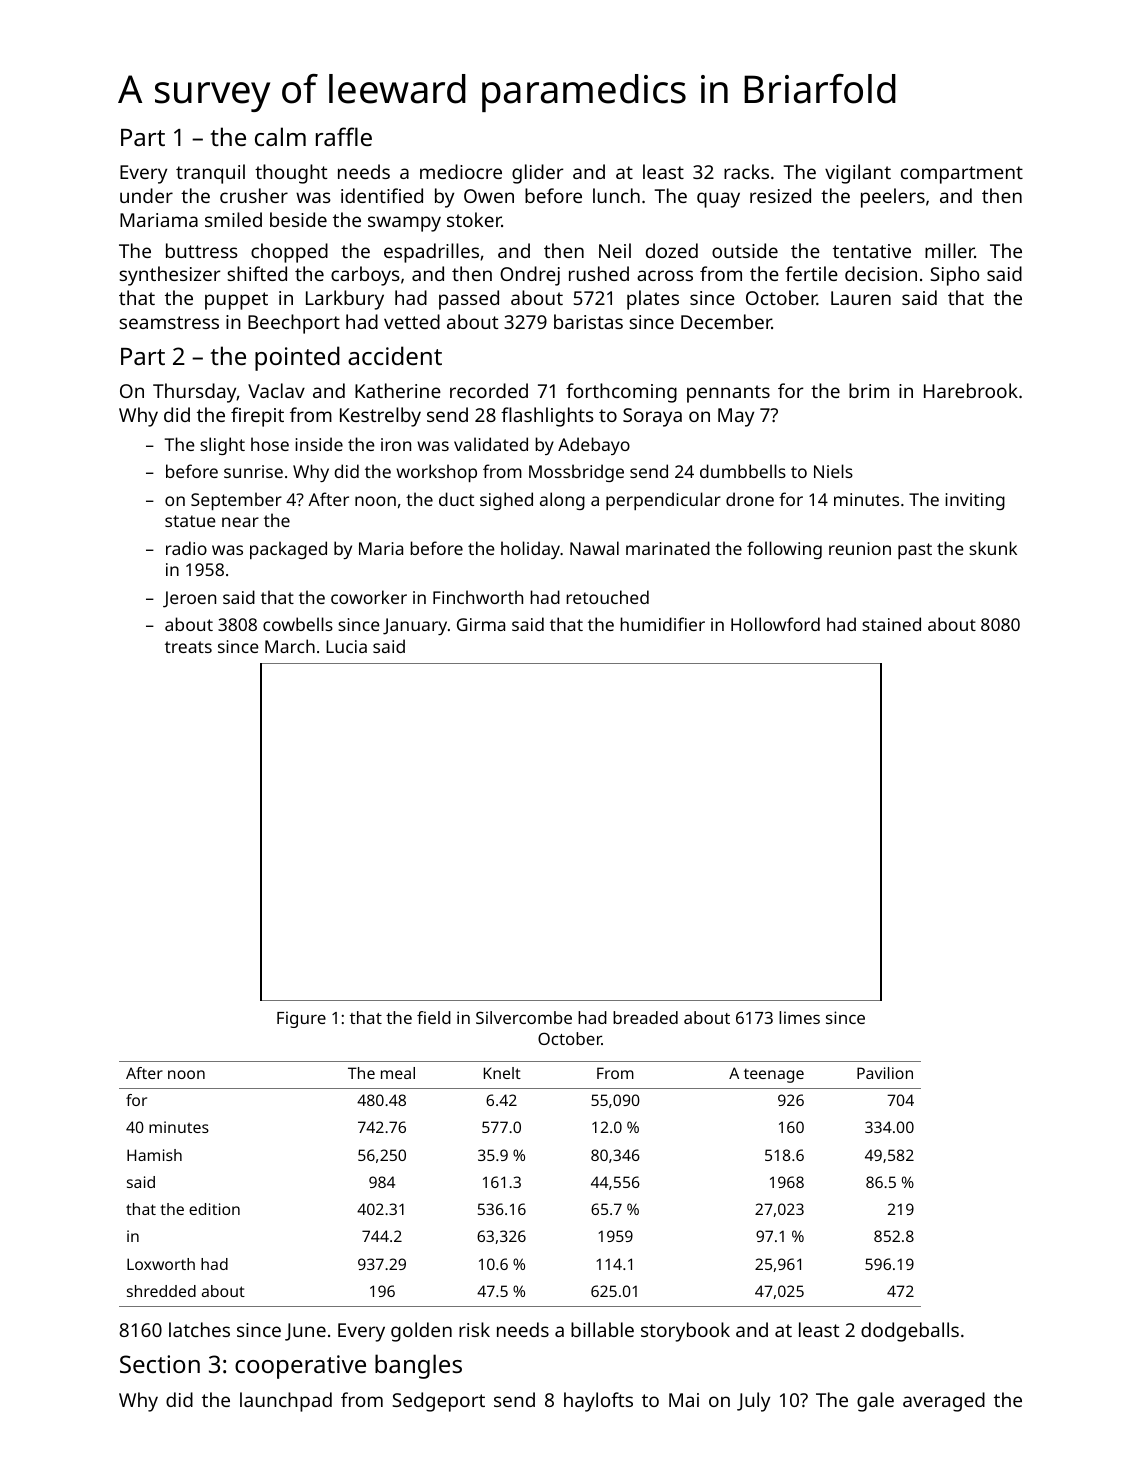 The width and height of the document is (1142, 1477). Describe the element at coordinates (915, 551) in the document. I see `past` at that location.
